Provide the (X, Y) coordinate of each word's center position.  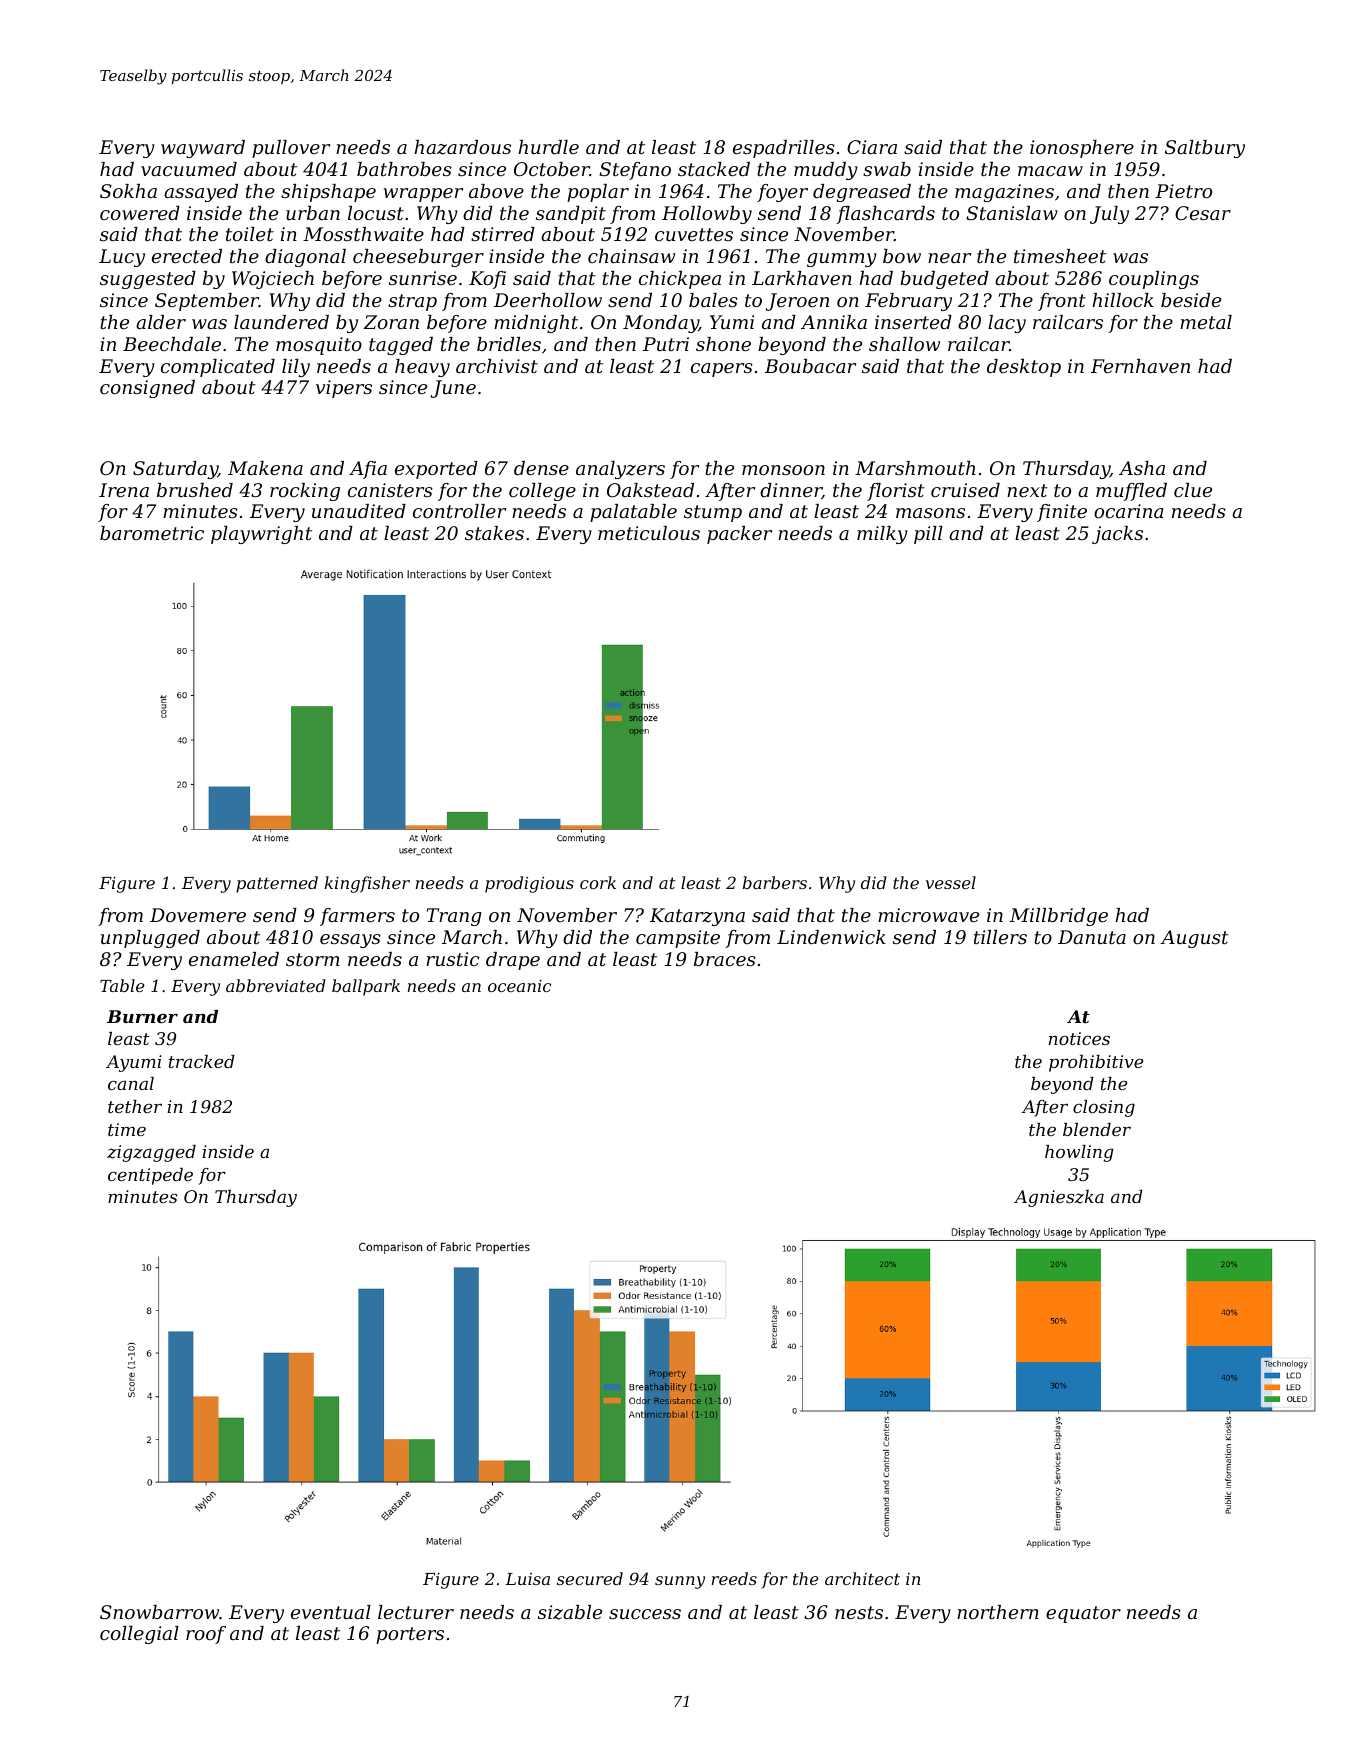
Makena (265, 468)
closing (1104, 1108)
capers (722, 370)
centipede (150, 1176)
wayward (203, 149)
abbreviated (276, 985)
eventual (331, 1612)
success (645, 1614)
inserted (913, 322)
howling (1079, 1153)
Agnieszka (1059, 1198)
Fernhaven (1140, 366)
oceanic (519, 986)
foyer (782, 193)
